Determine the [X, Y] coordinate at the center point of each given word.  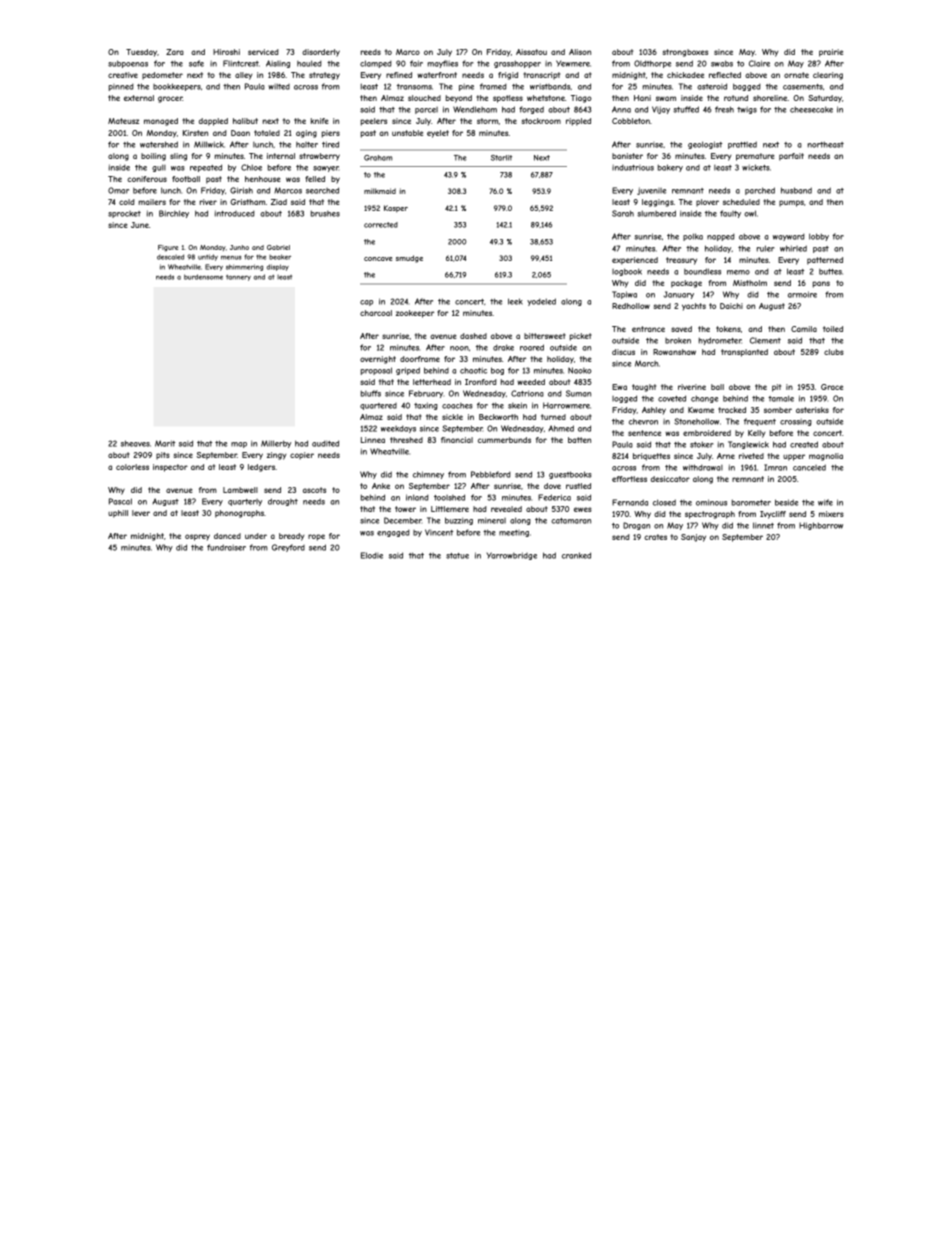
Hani [642, 98]
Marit [165, 443]
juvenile [651, 191]
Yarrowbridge [512, 556]
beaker [280, 257]
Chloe [251, 167]
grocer [170, 99]
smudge [409, 259]
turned [553, 417]
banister [627, 156]
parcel [426, 110]
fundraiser [226, 547]
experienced [635, 261]
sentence [644, 433]
